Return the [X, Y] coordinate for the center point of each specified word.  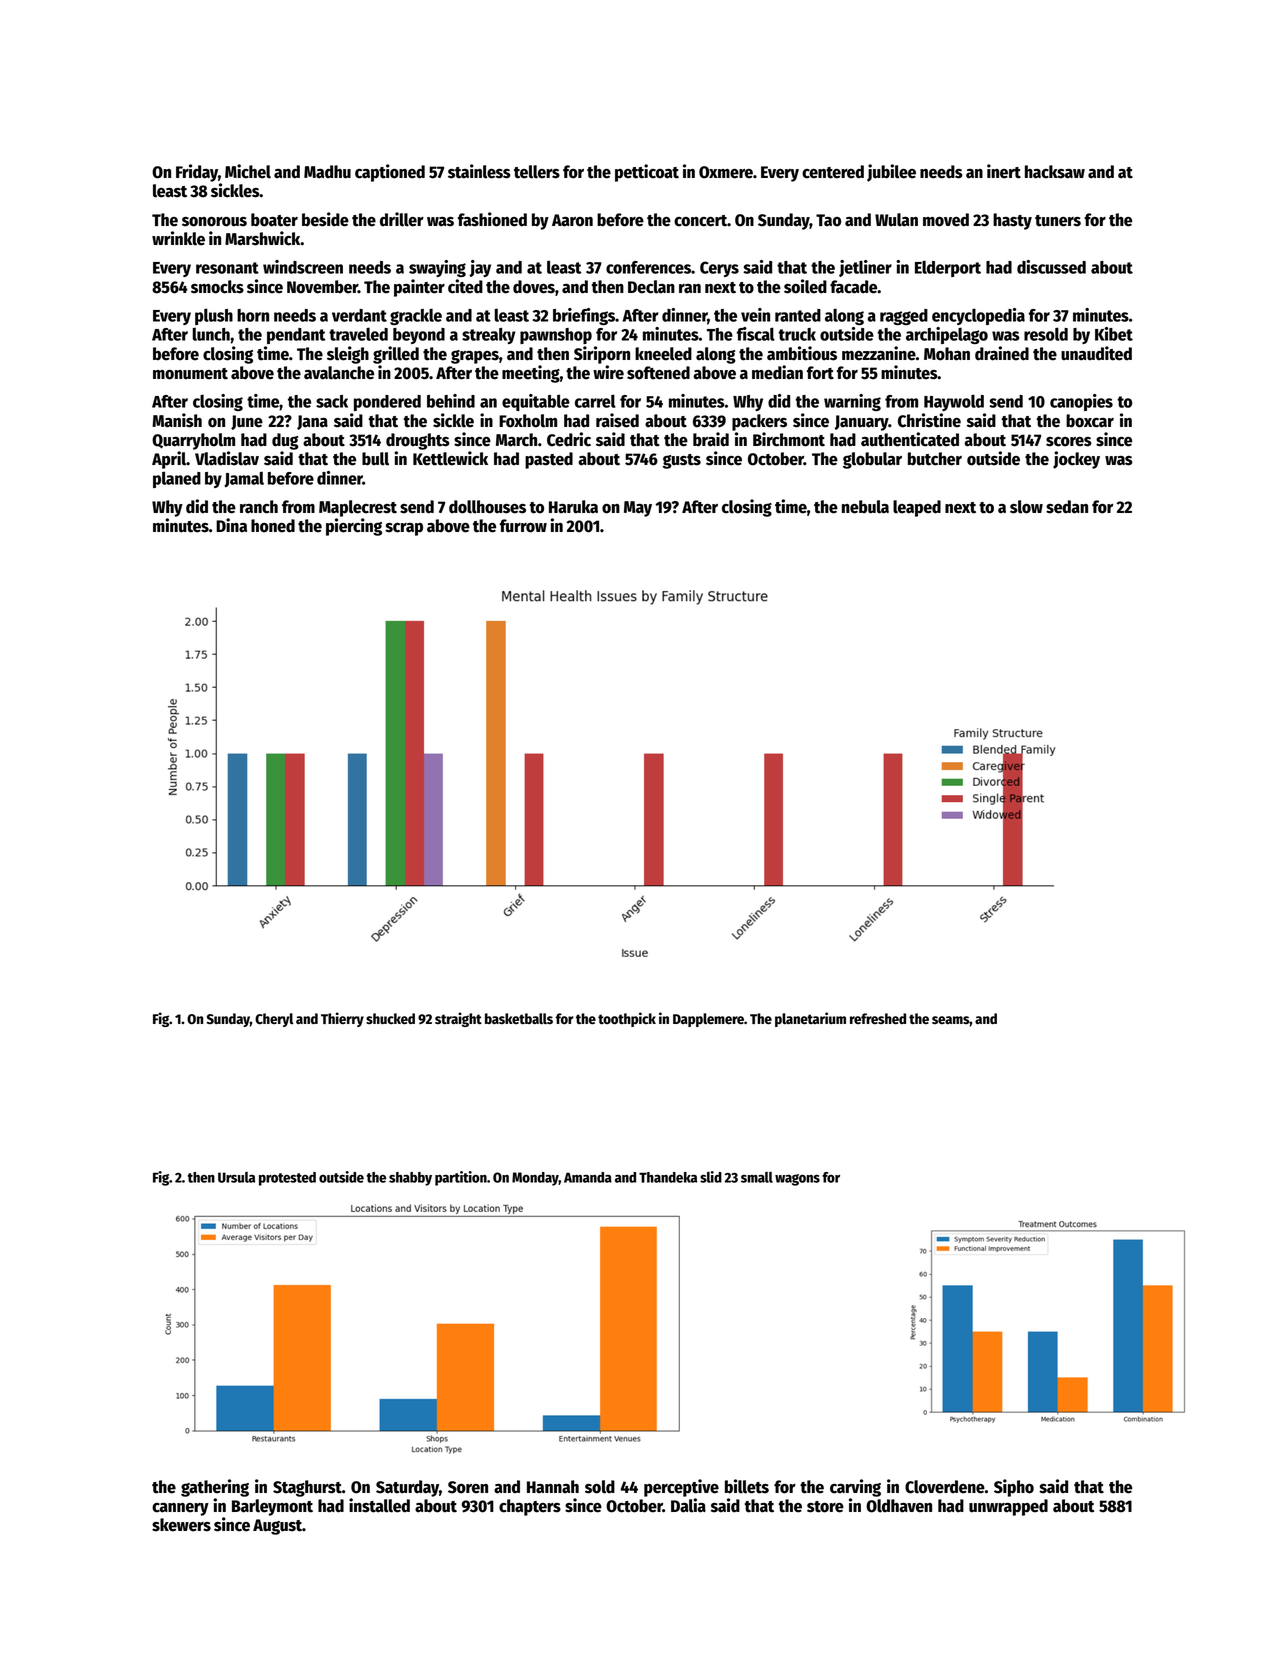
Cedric [569, 439]
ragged [904, 317]
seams [951, 1020]
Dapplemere [708, 1020]
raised [617, 420]
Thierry [342, 1019]
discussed [1051, 267]
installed [379, 1505]
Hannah [553, 1487]
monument [190, 374]
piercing [354, 527]
